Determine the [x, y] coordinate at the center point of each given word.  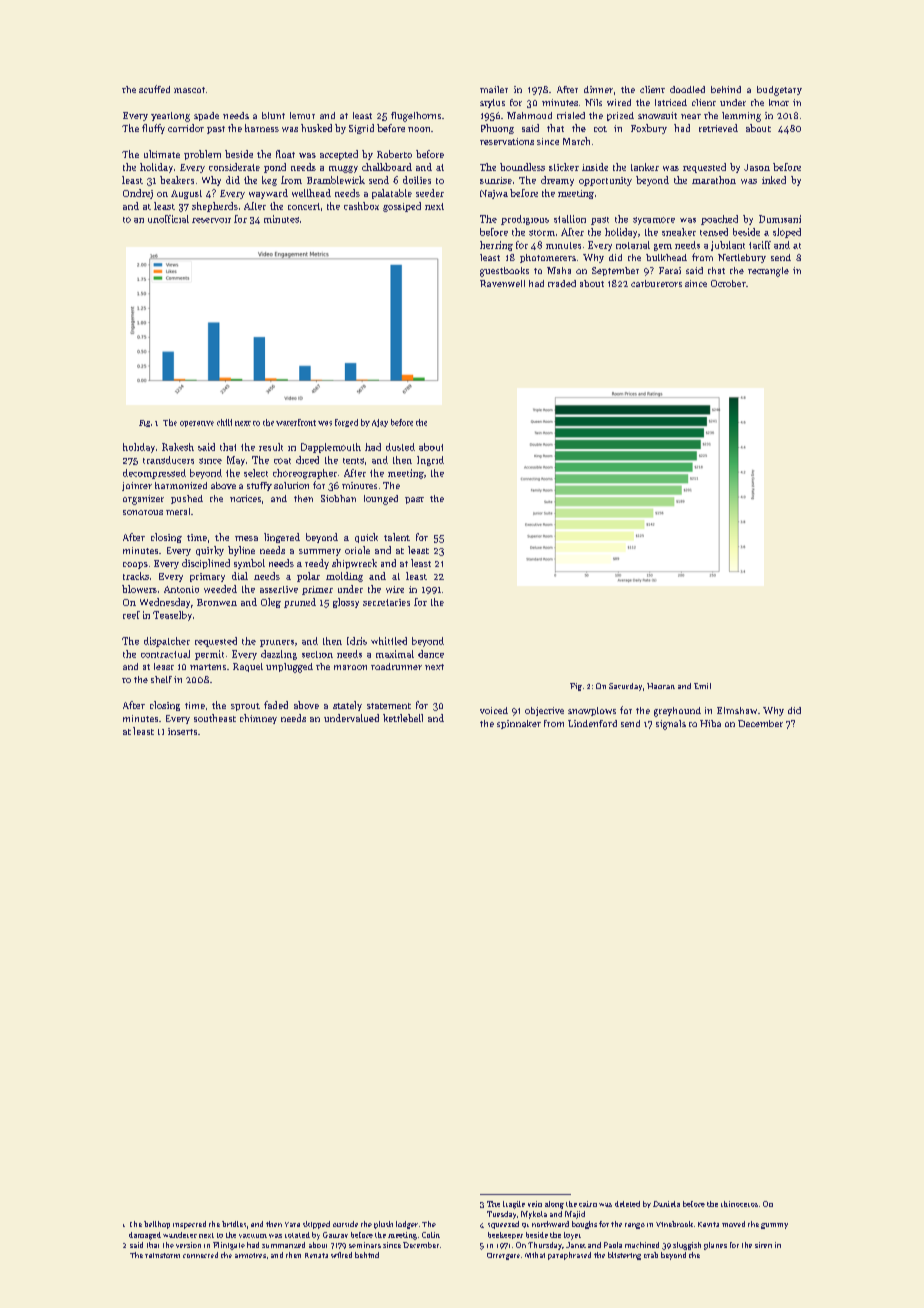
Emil [702, 686]
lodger [407, 1225]
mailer [494, 89]
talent [397, 537]
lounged [381, 500]
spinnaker [519, 724]
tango [635, 1226]
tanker [645, 167]
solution [291, 485]
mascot [189, 90]
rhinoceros [739, 1204]
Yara [292, 1224]
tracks [136, 576]
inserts [182, 731]
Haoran [661, 686]
